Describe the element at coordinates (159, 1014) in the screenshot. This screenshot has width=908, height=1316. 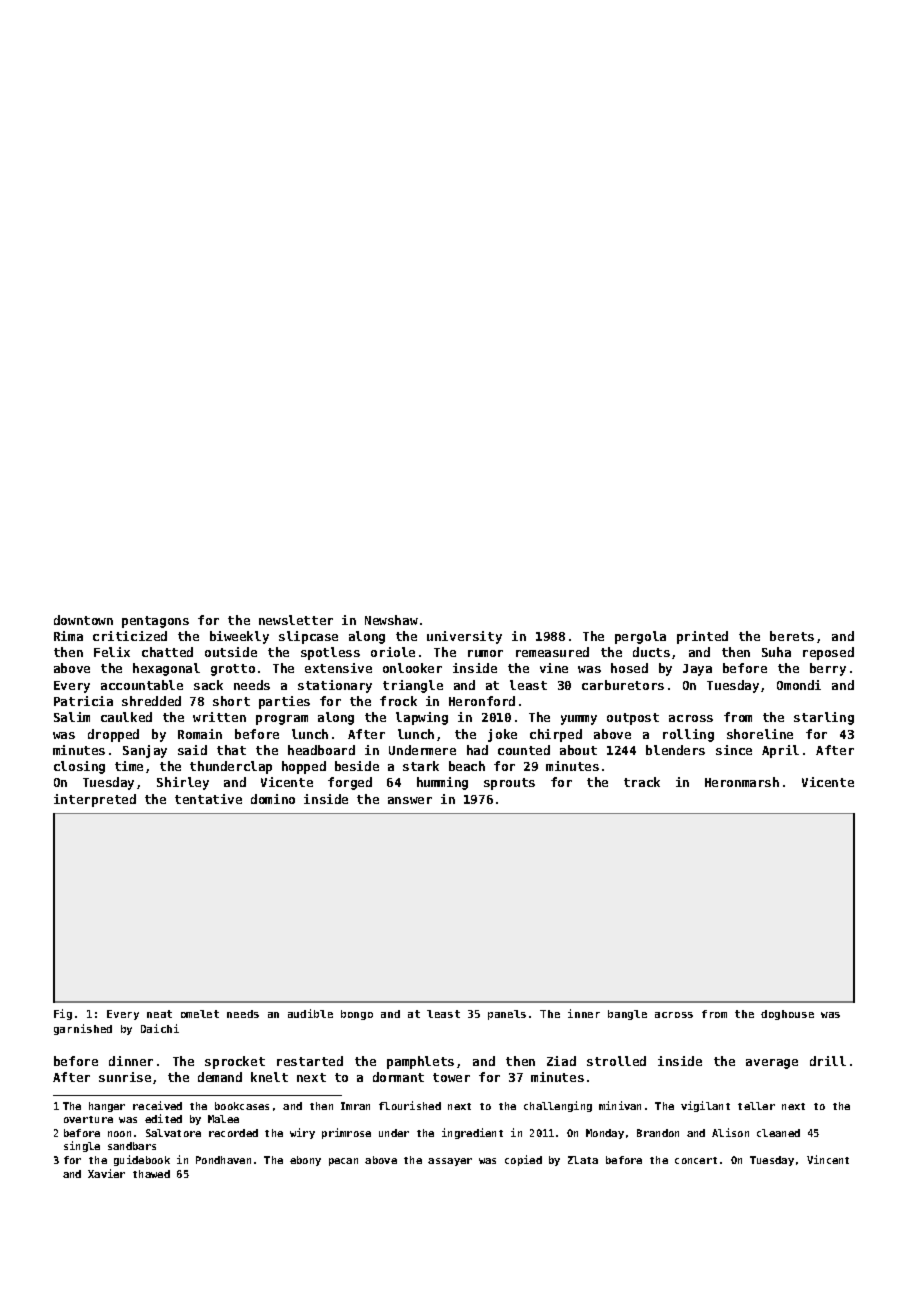
I see `neat` at that location.
